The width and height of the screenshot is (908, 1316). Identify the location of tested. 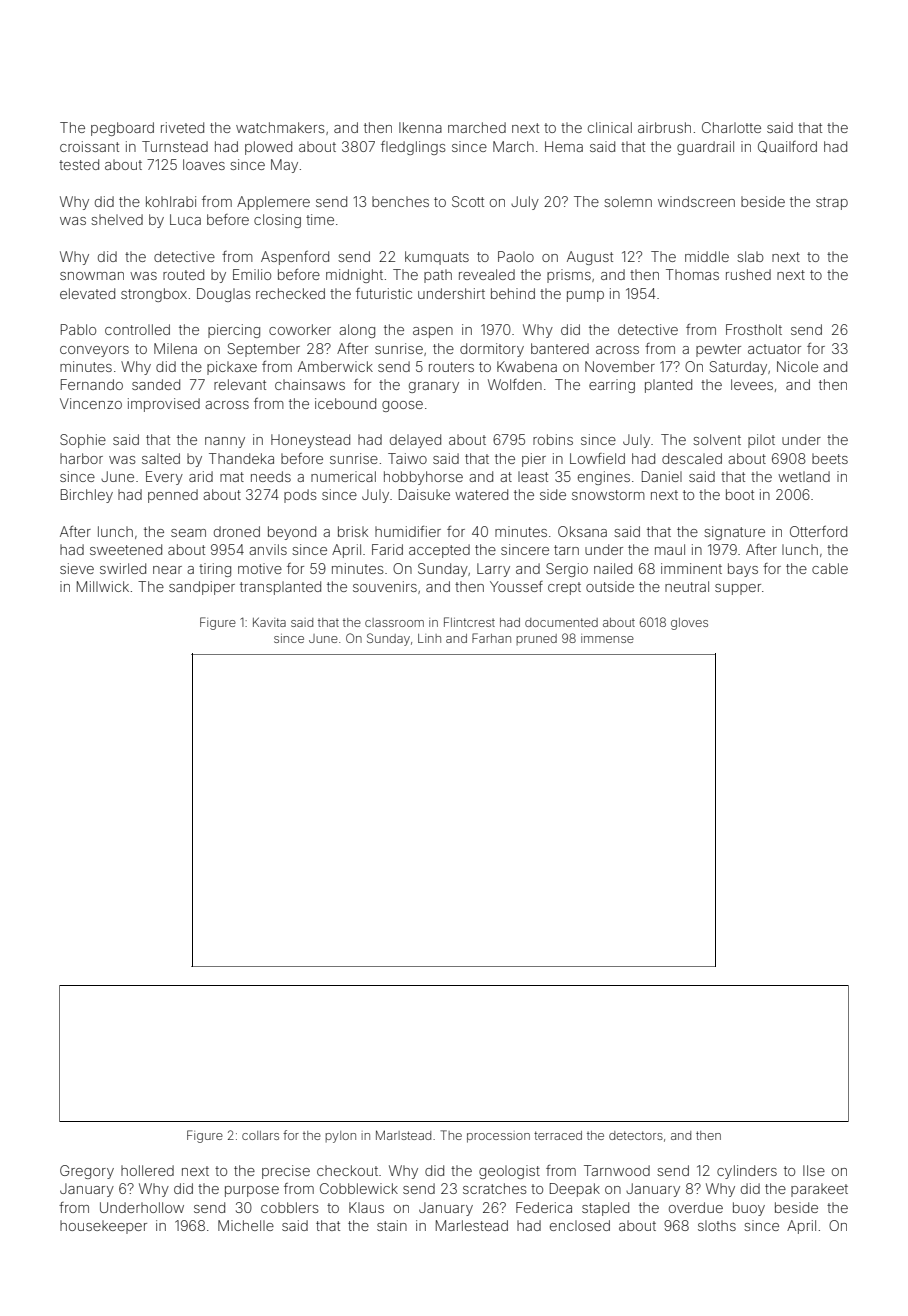
(79, 164).
